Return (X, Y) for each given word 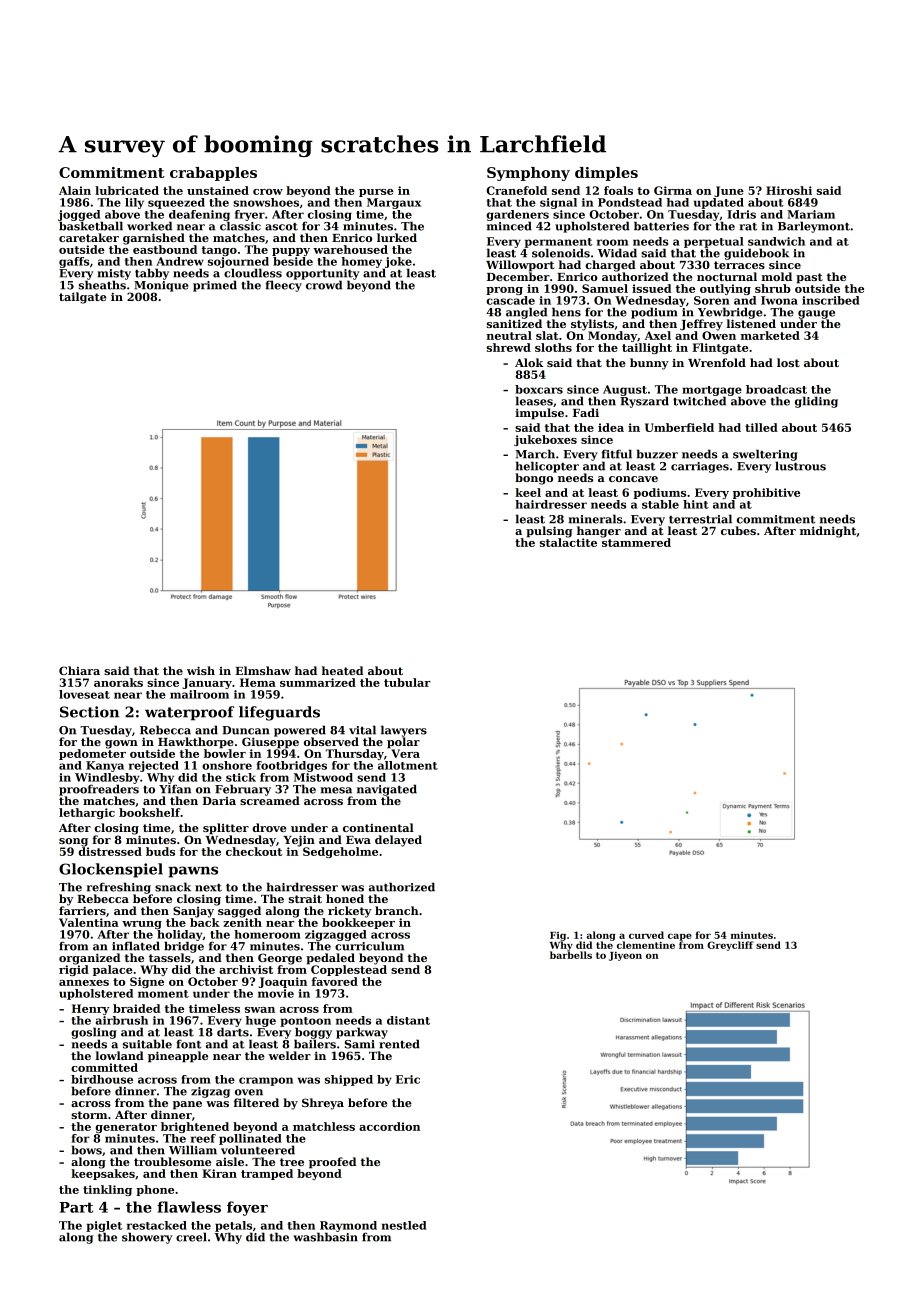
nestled (404, 1225)
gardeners (517, 215)
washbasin (325, 1237)
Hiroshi (789, 190)
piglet (104, 1226)
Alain (75, 190)
